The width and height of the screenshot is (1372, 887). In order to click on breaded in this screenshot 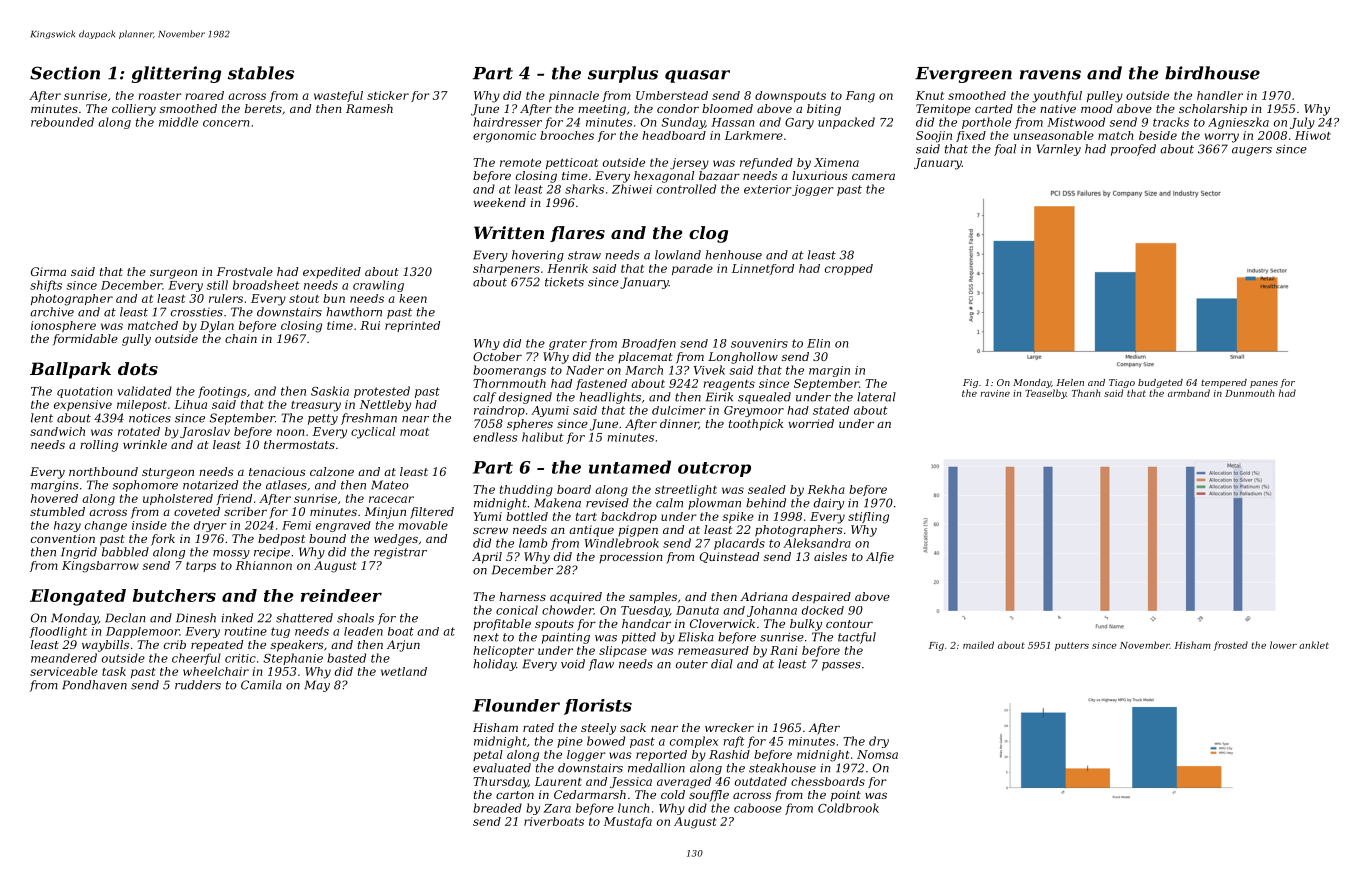, I will do `click(497, 808)`.
